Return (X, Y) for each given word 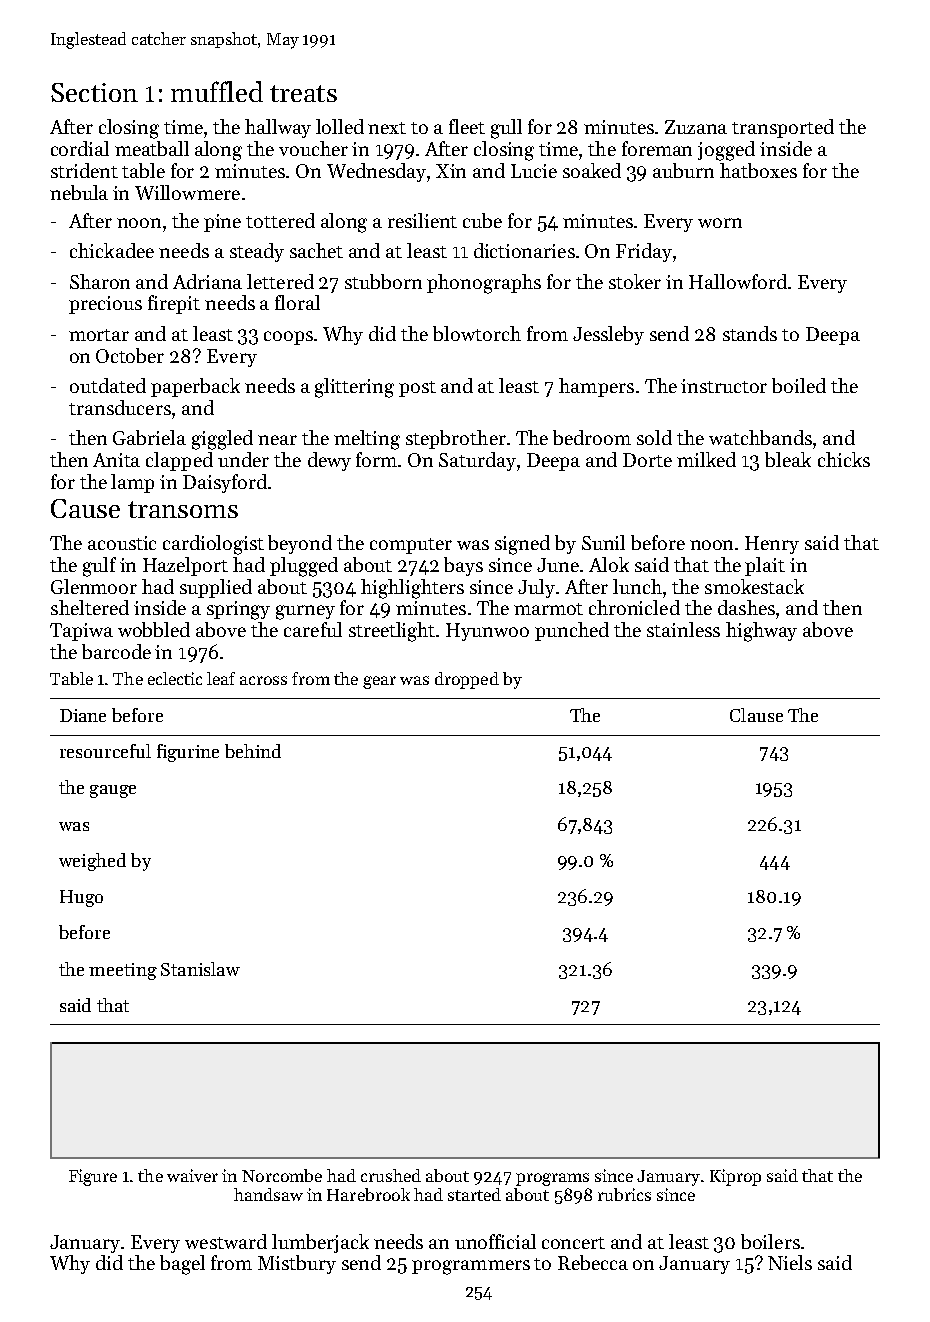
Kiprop (735, 1177)
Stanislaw (200, 969)
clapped (179, 461)
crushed (391, 1175)
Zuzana (696, 127)
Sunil (603, 542)
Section (94, 92)
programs (552, 1179)
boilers (770, 1241)
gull (506, 129)
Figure (93, 1177)
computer (411, 546)
